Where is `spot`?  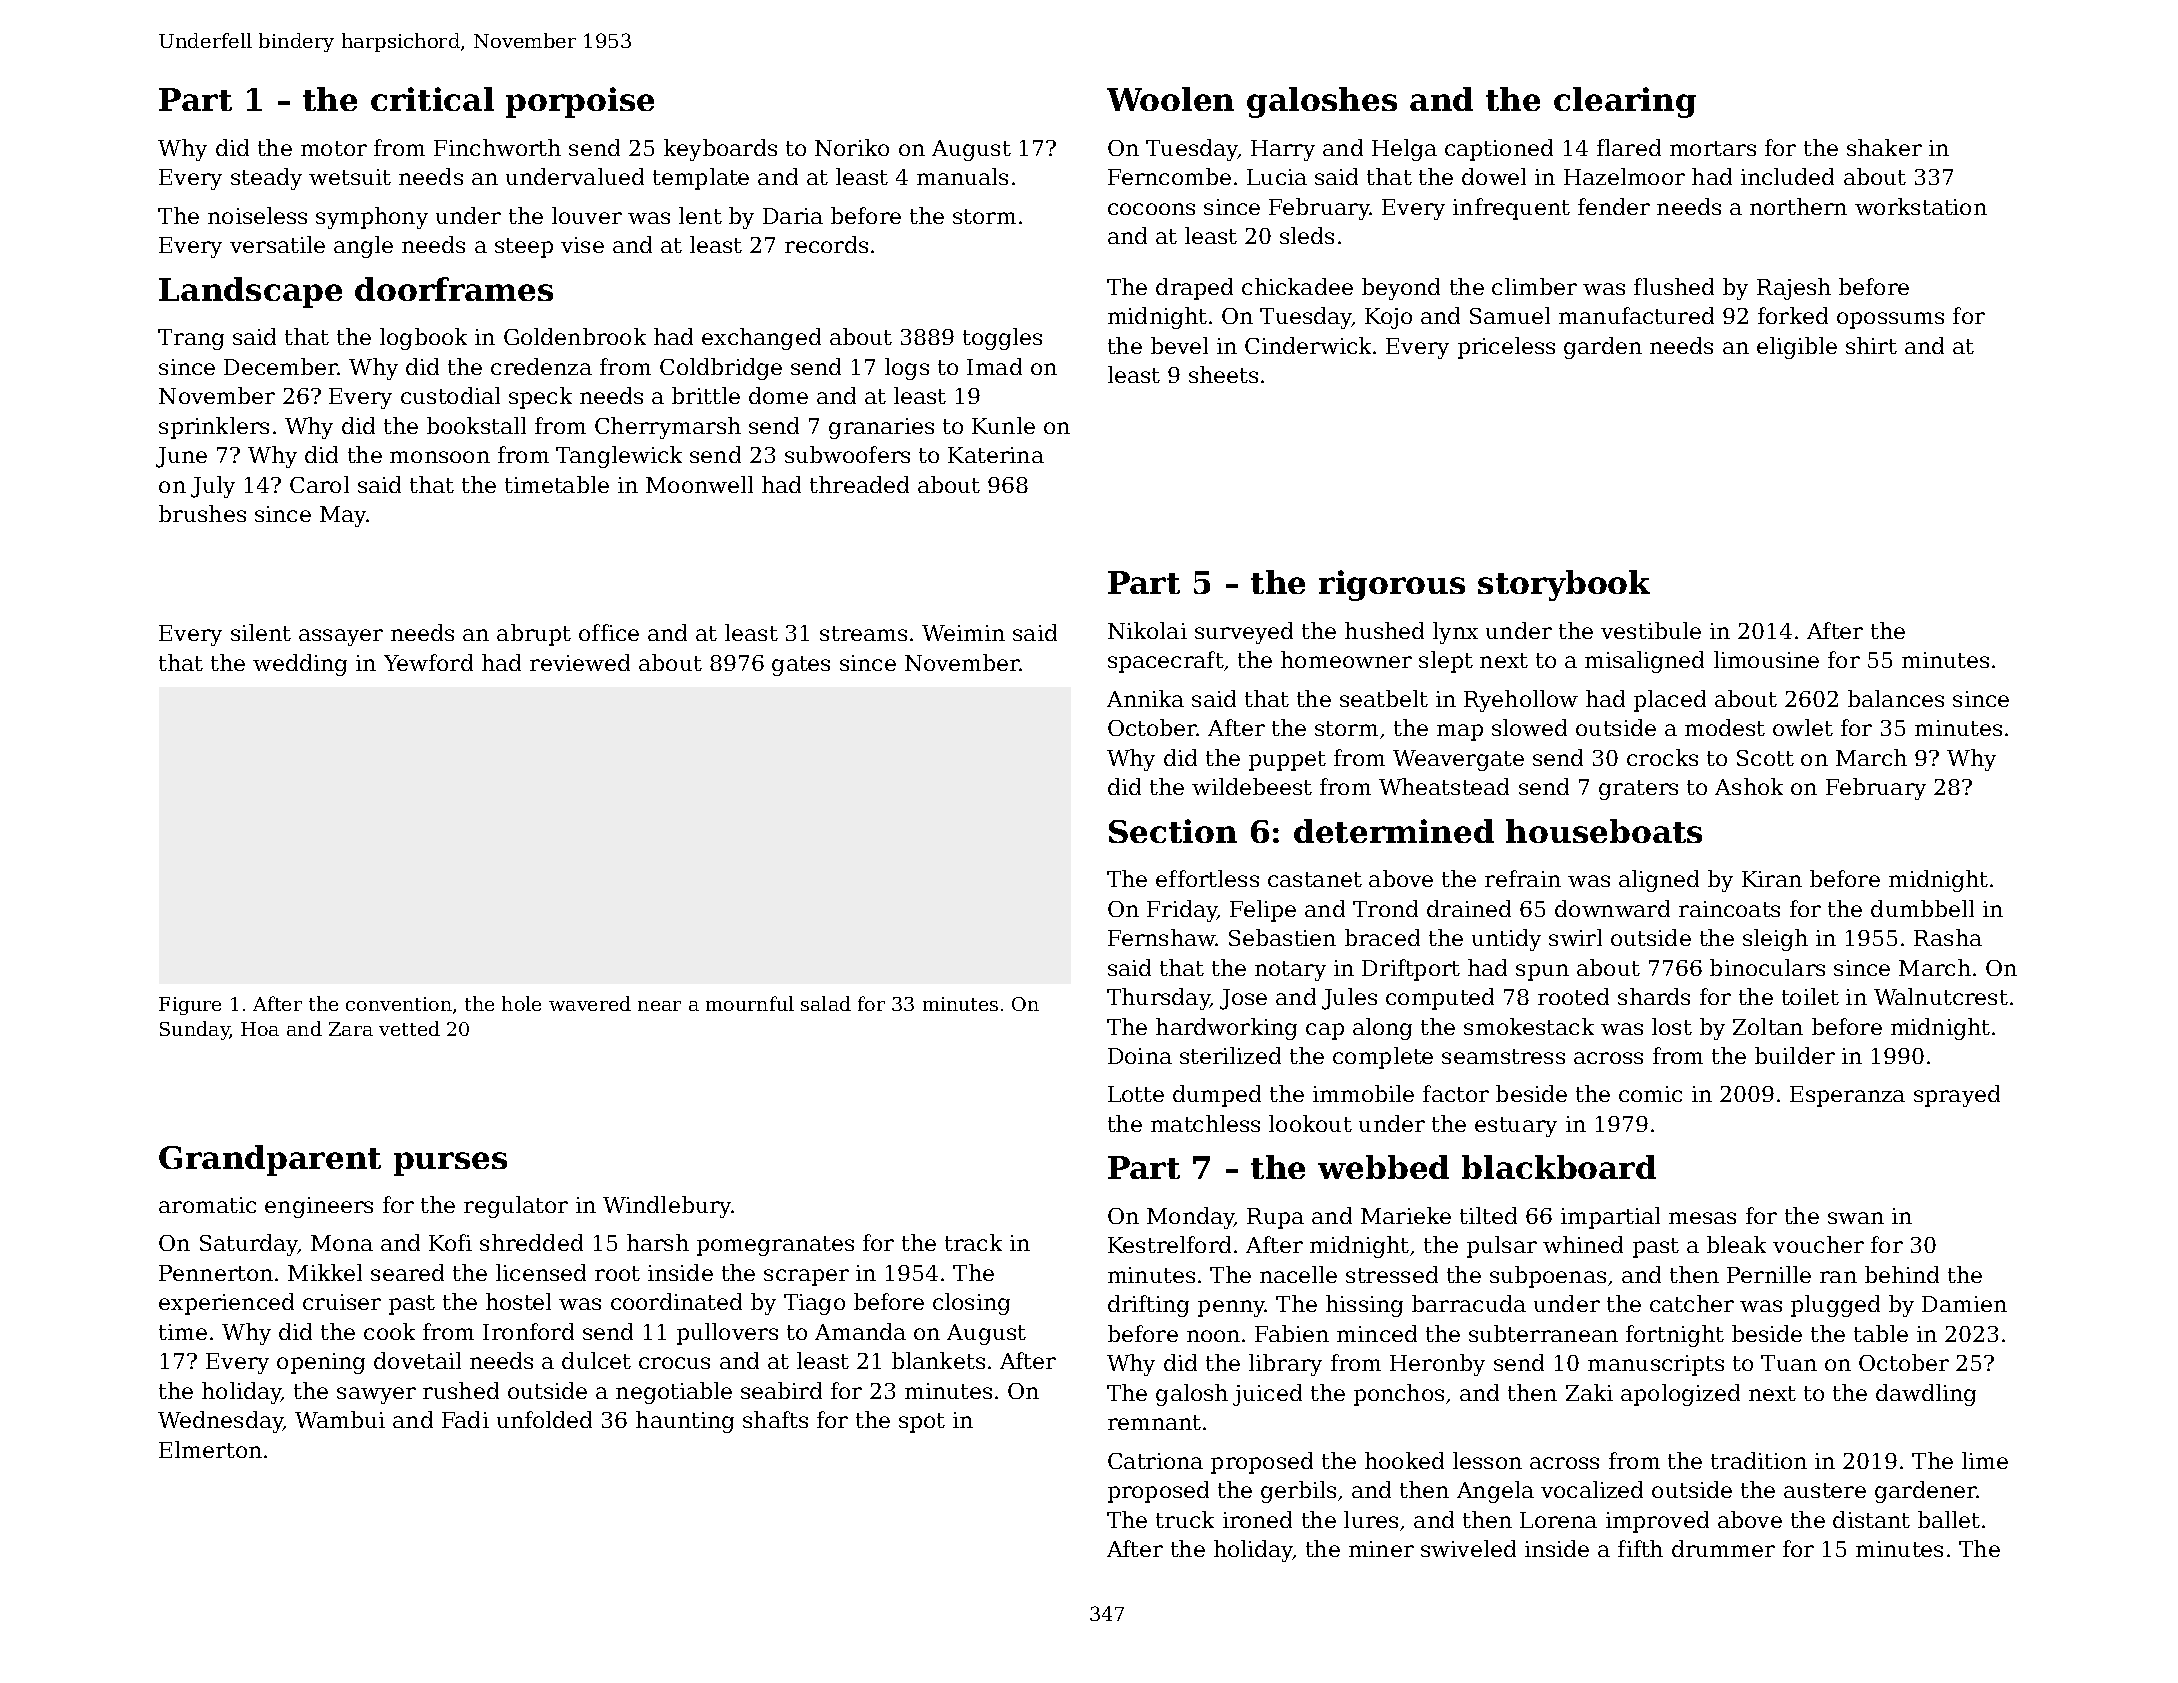
spot is located at coordinates (922, 1423).
